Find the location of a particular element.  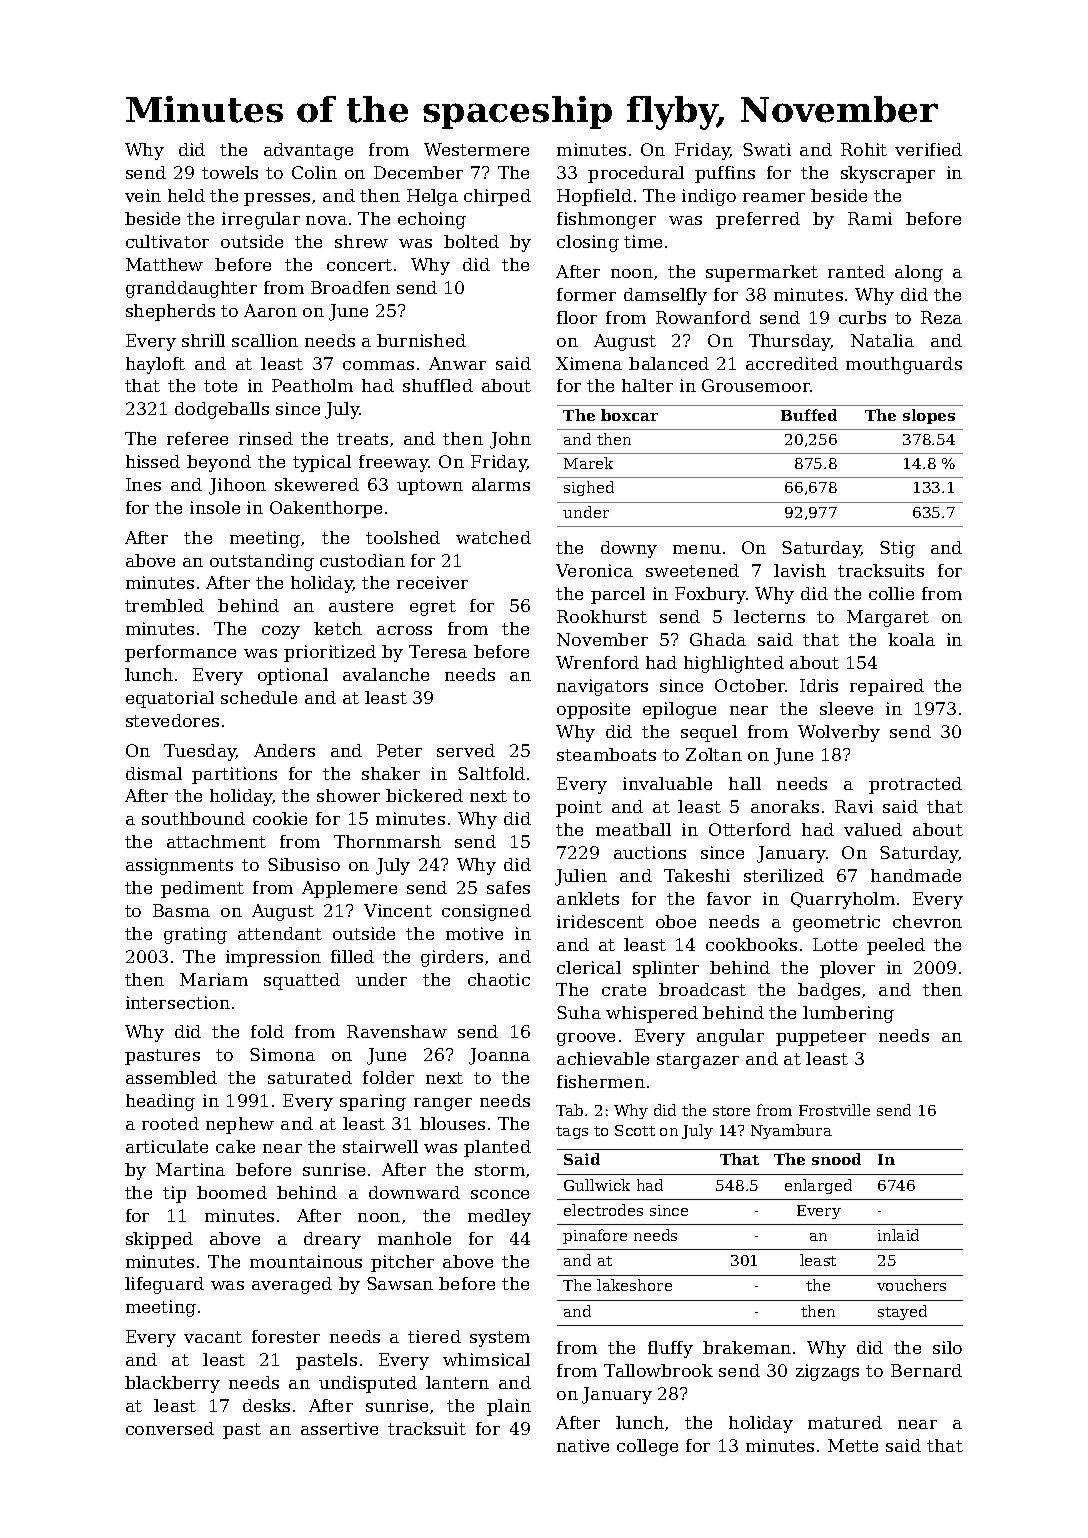

geometric is located at coordinates (836, 923).
